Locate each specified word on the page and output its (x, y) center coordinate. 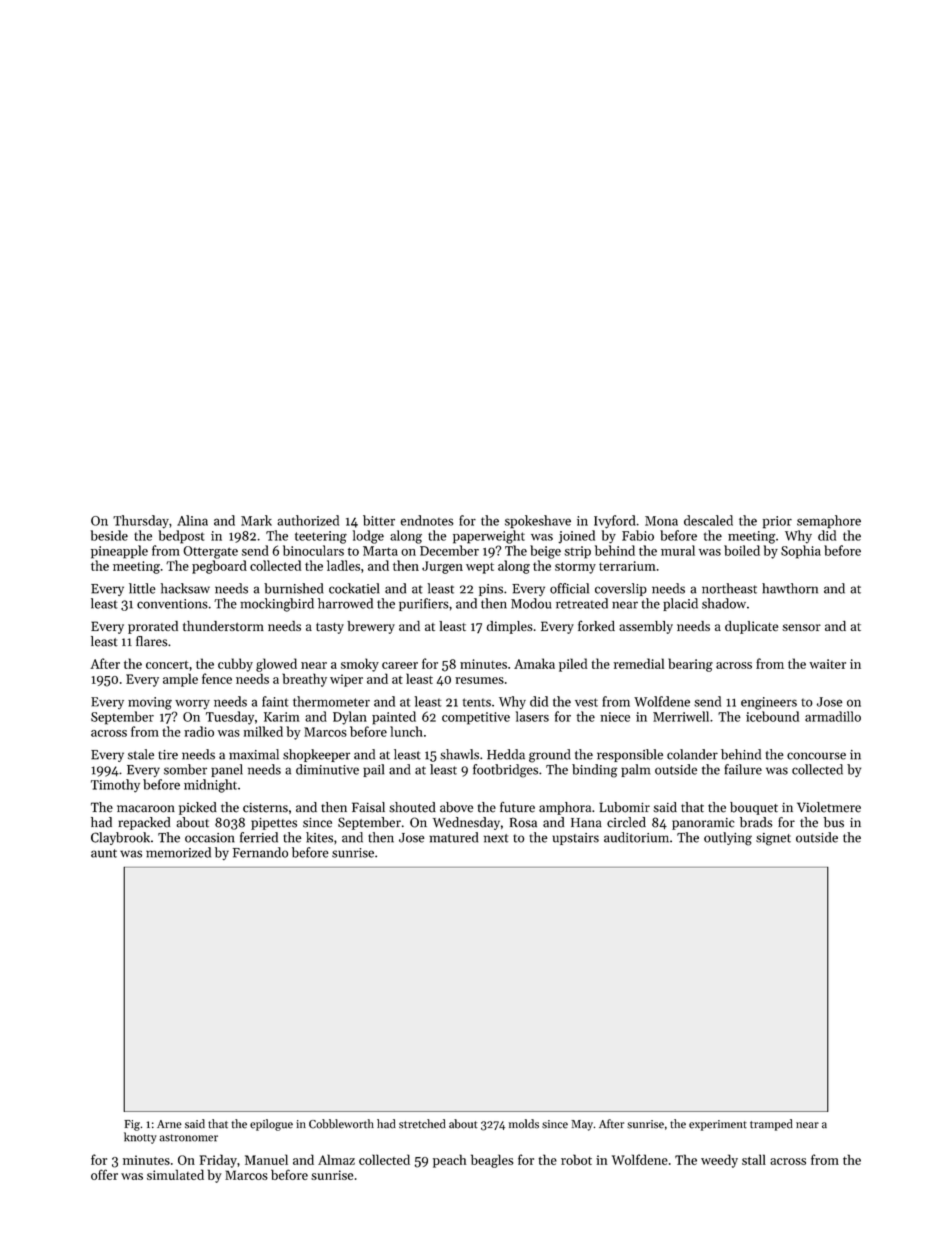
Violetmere (829, 807)
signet (773, 839)
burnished (293, 588)
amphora (565, 808)
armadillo (833, 716)
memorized (178, 852)
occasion (210, 838)
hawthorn (790, 588)
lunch (406, 731)
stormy (575, 568)
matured (454, 837)
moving (150, 703)
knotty (140, 1138)
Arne (169, 1124)
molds (524, 1124)
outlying (728, 839)
